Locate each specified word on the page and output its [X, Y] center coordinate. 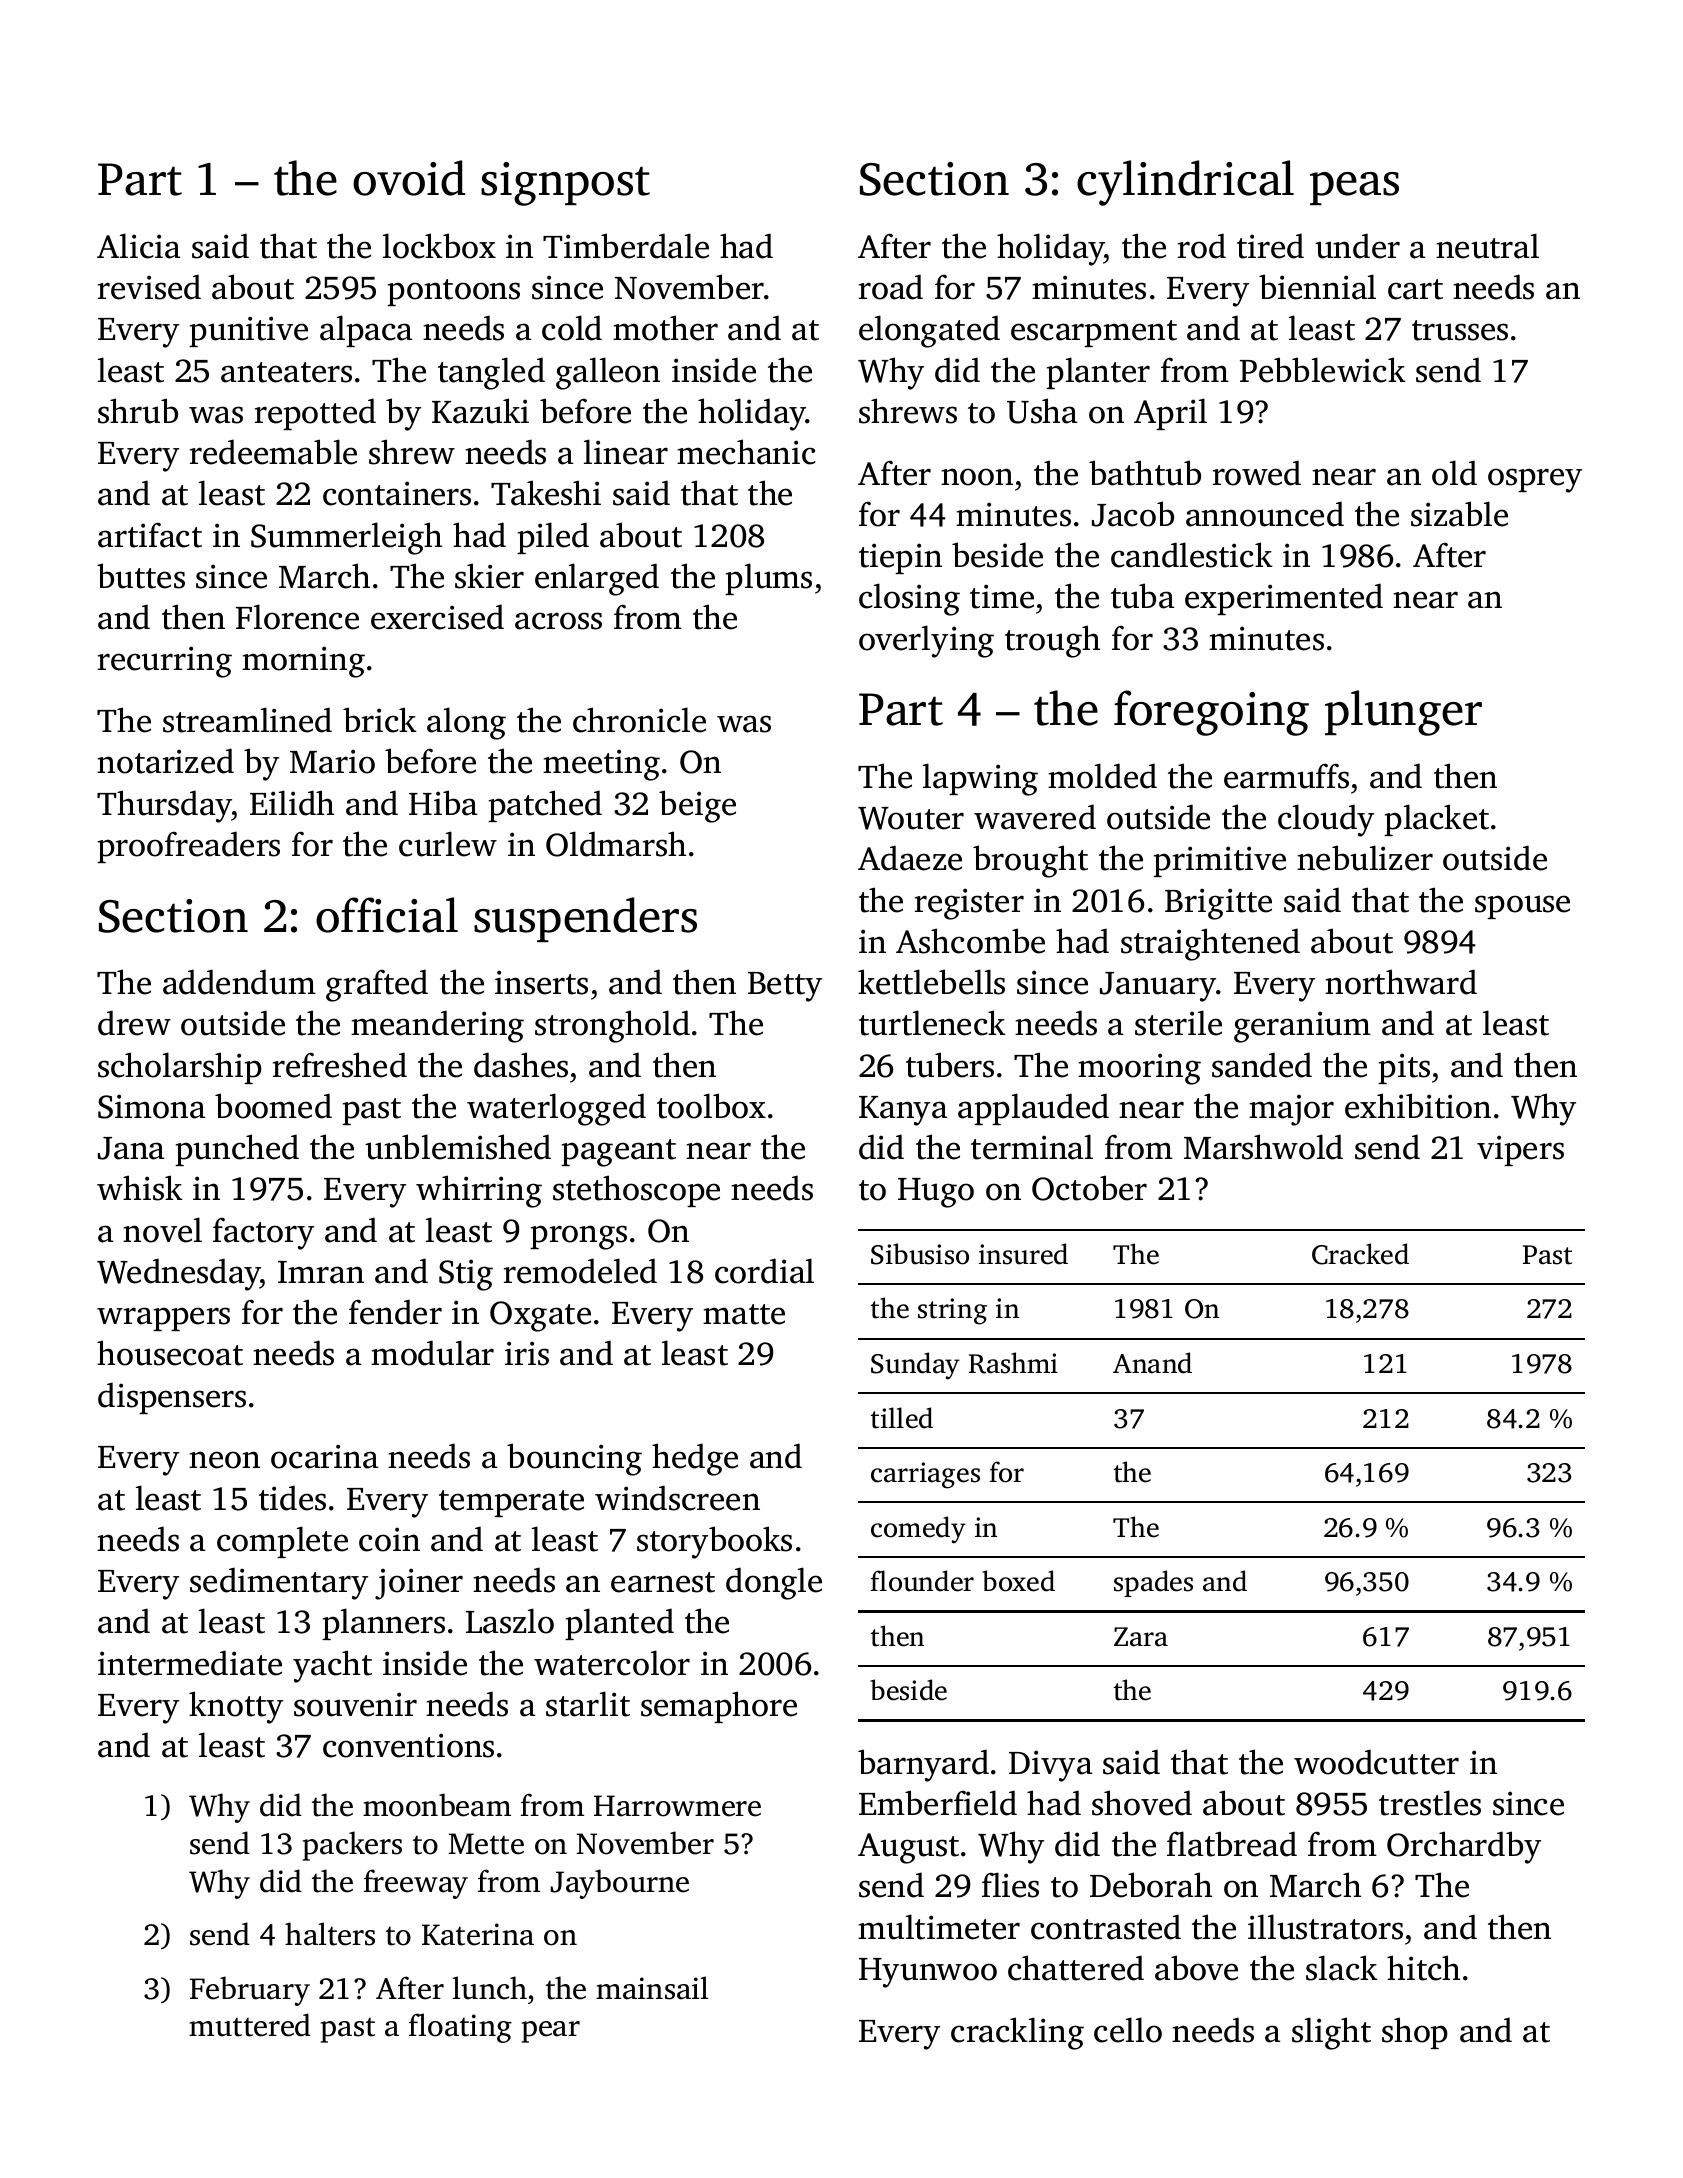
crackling [1017, 2033]
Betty [785, 987]
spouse [1522, 907]
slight [1331, 2033]
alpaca [366, 331]
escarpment [1094, 333]
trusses [1460, 330]
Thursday [164, 806]
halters [330, 1934]
